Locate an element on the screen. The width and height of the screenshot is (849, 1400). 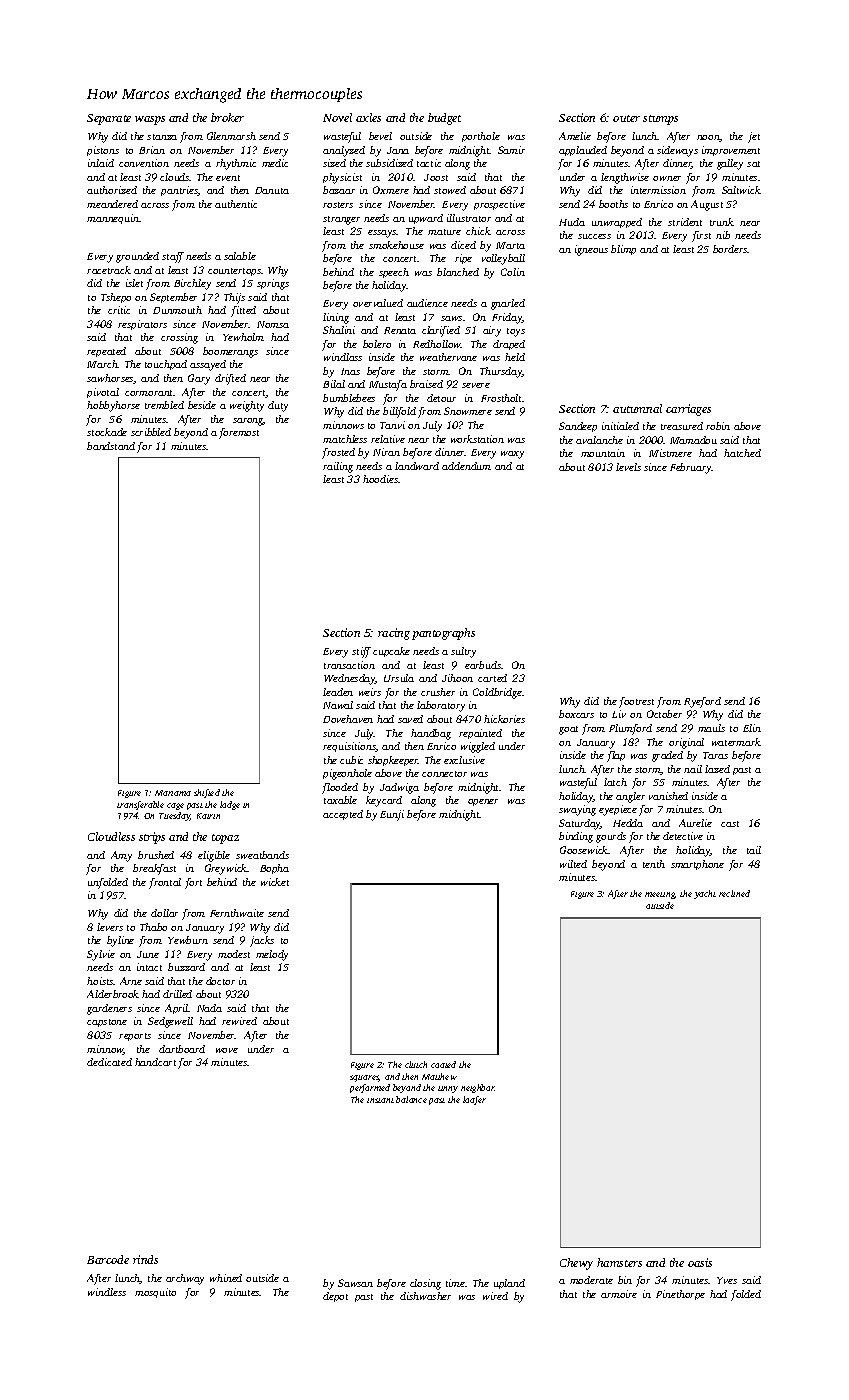
meeting is located at coordinates (660, 895).
